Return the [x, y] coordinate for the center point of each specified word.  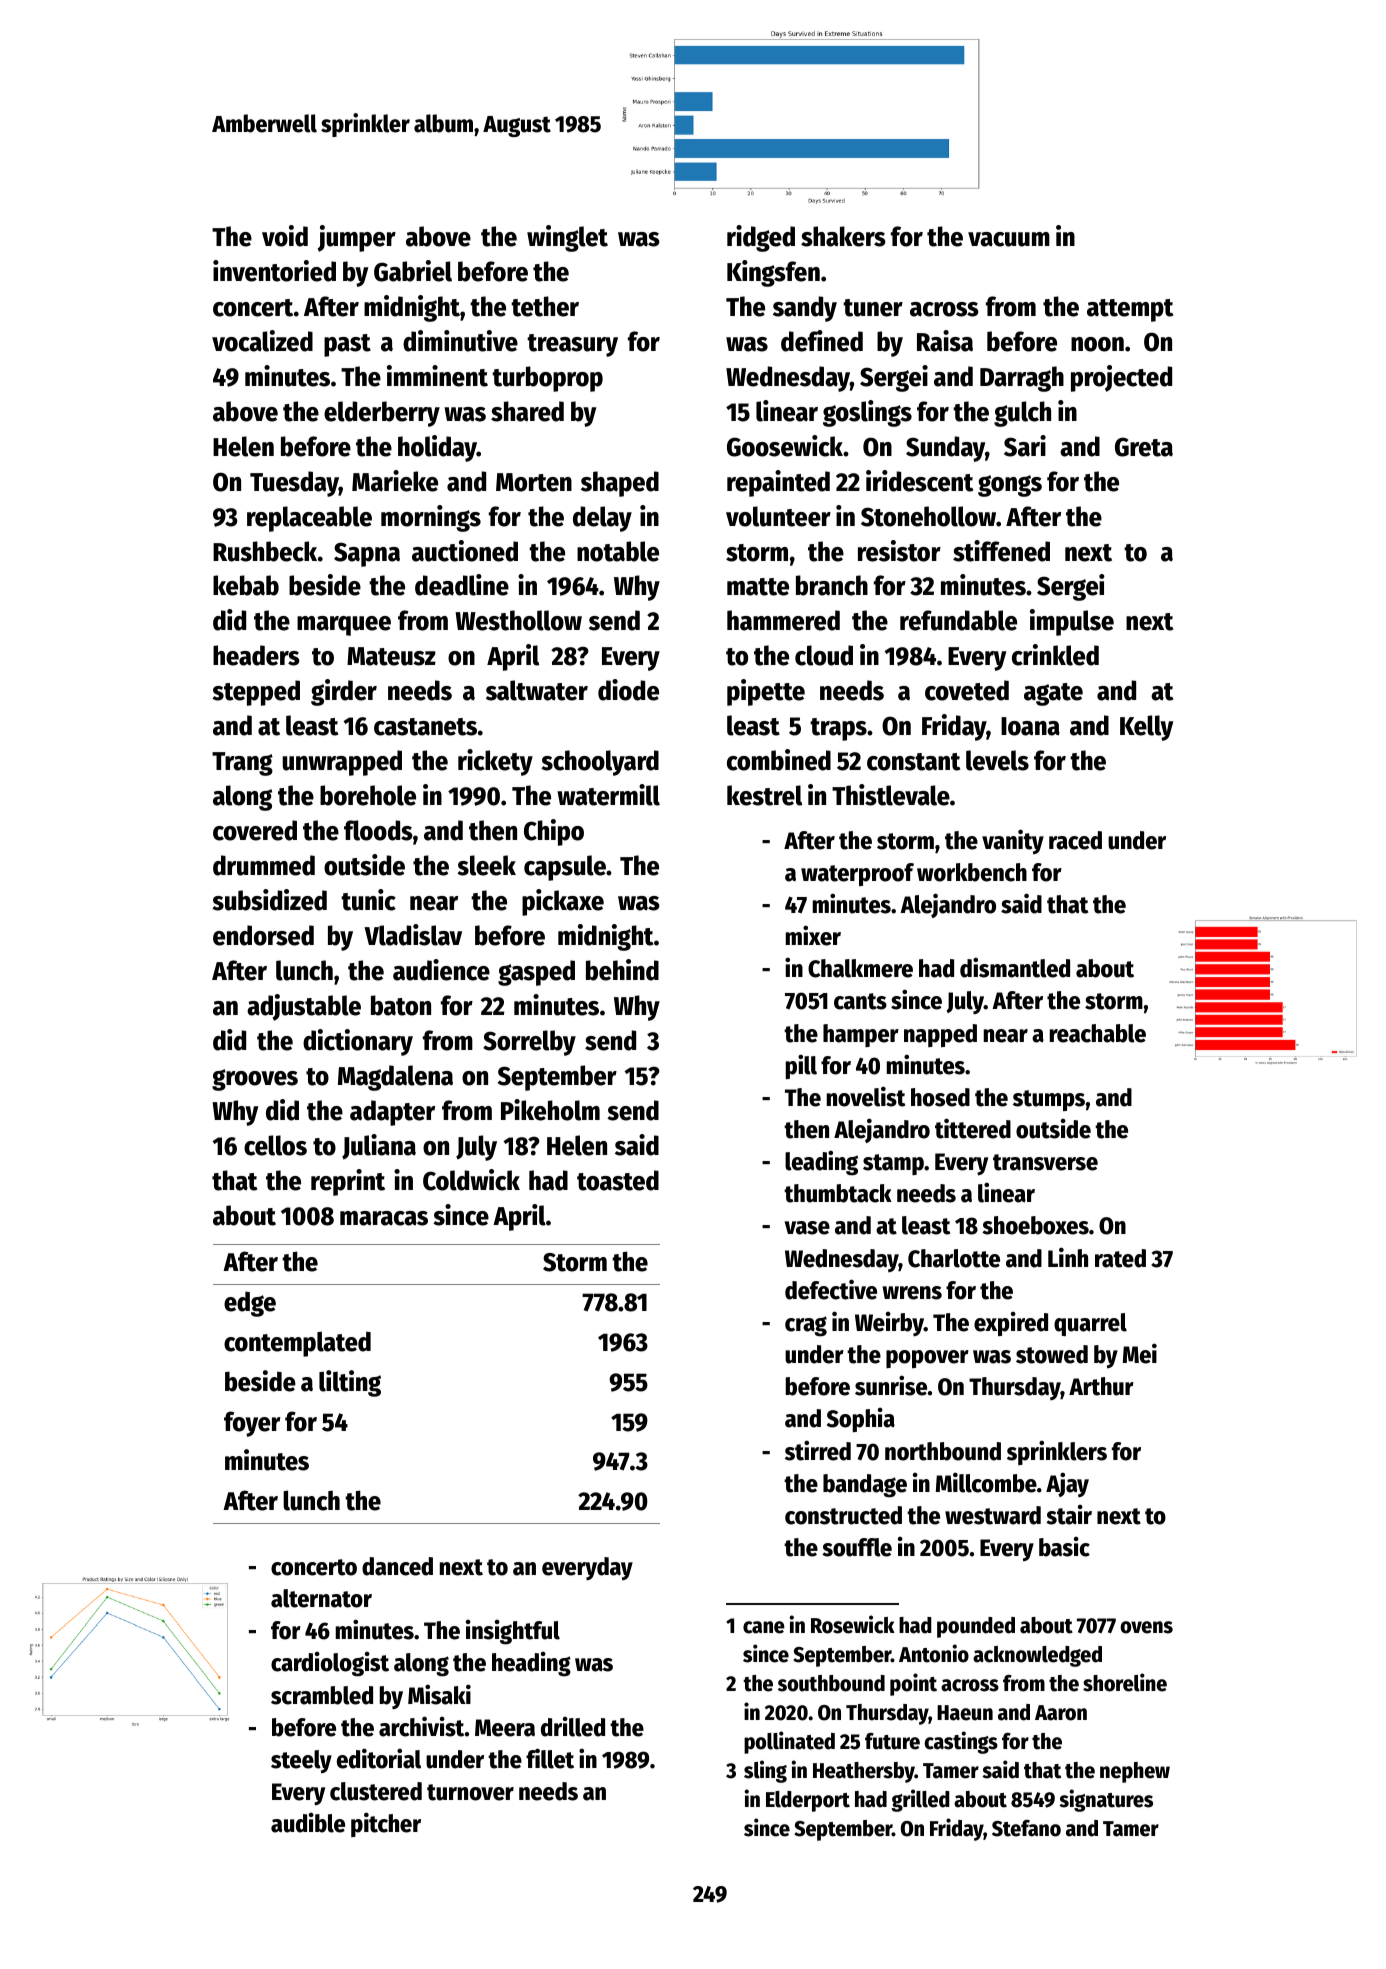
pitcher [386, 1824]
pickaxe [563, 902]
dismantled [1015, 967]
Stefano [1026, 1828]
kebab [246, 585]
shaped [620, 484]
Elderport [808, 1801]
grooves [255, 1080]
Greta [1144, 447]
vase [807, 1228]
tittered [973, 1128]
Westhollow [518, 620]
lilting [350, 1383]
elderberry [382, 414]
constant [913, 762]
